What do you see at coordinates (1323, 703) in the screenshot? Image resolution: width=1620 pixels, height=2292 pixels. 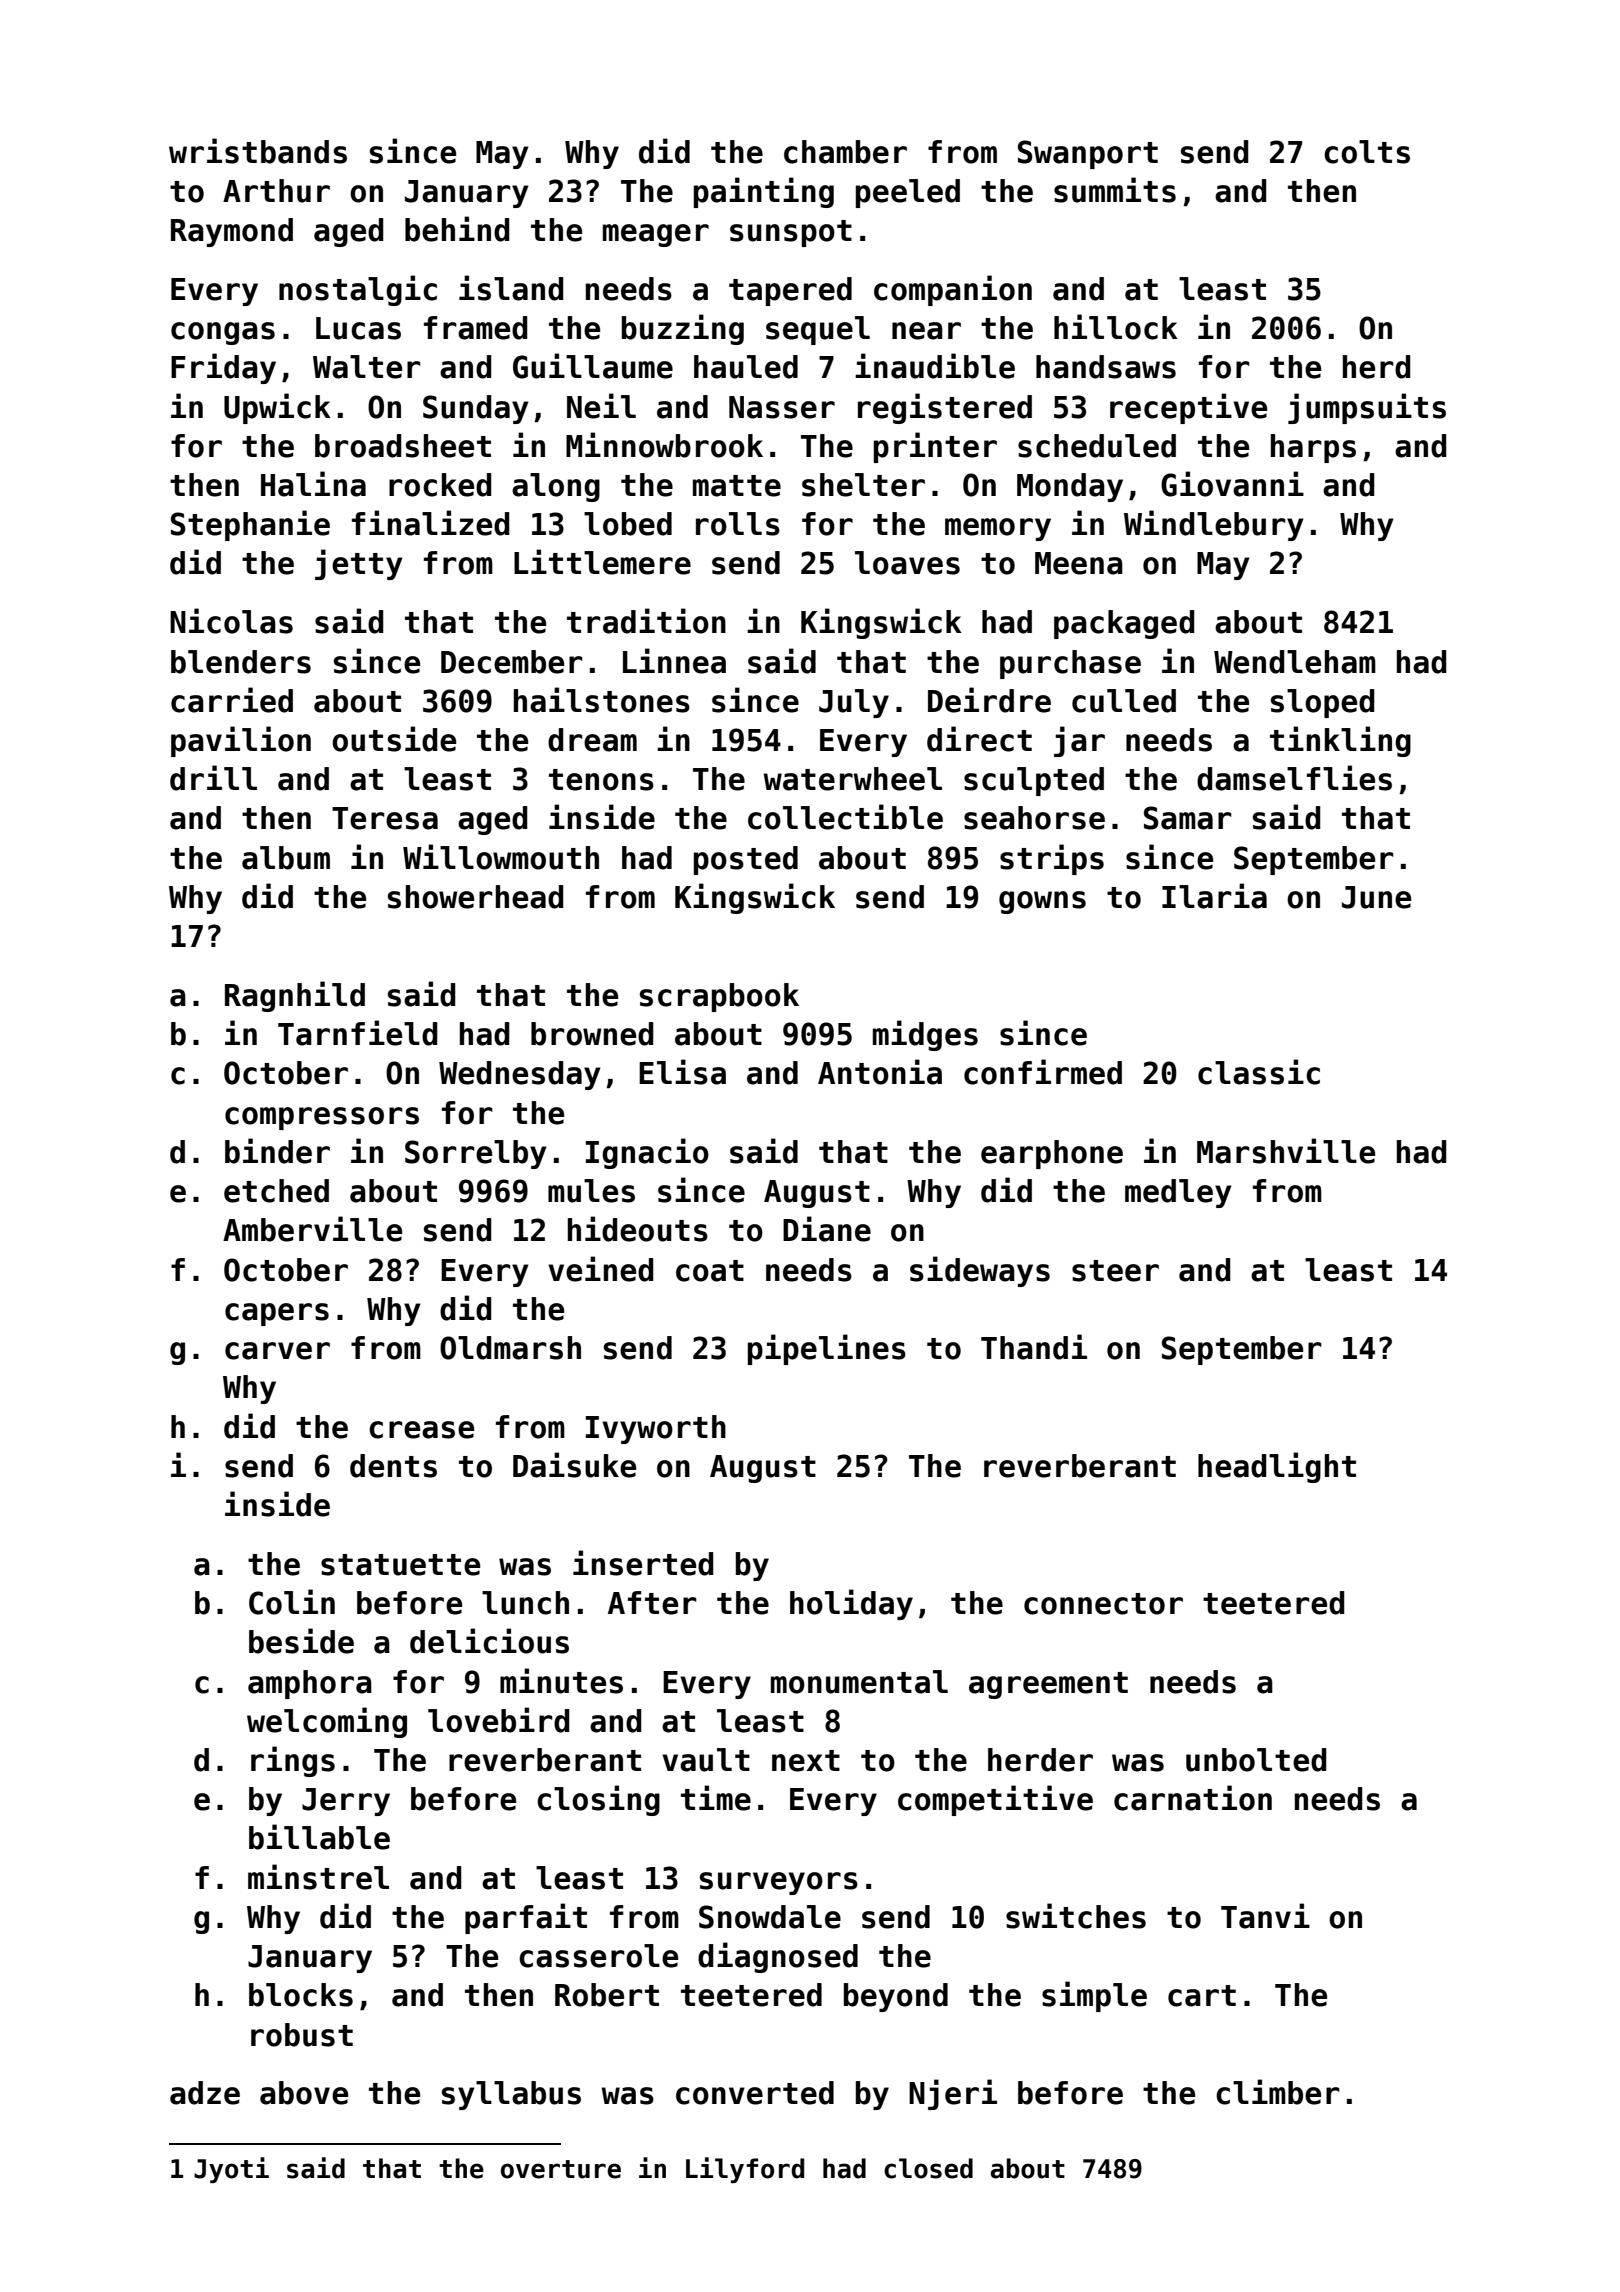 I see `sloped` at bounding box center [1323, 703].
